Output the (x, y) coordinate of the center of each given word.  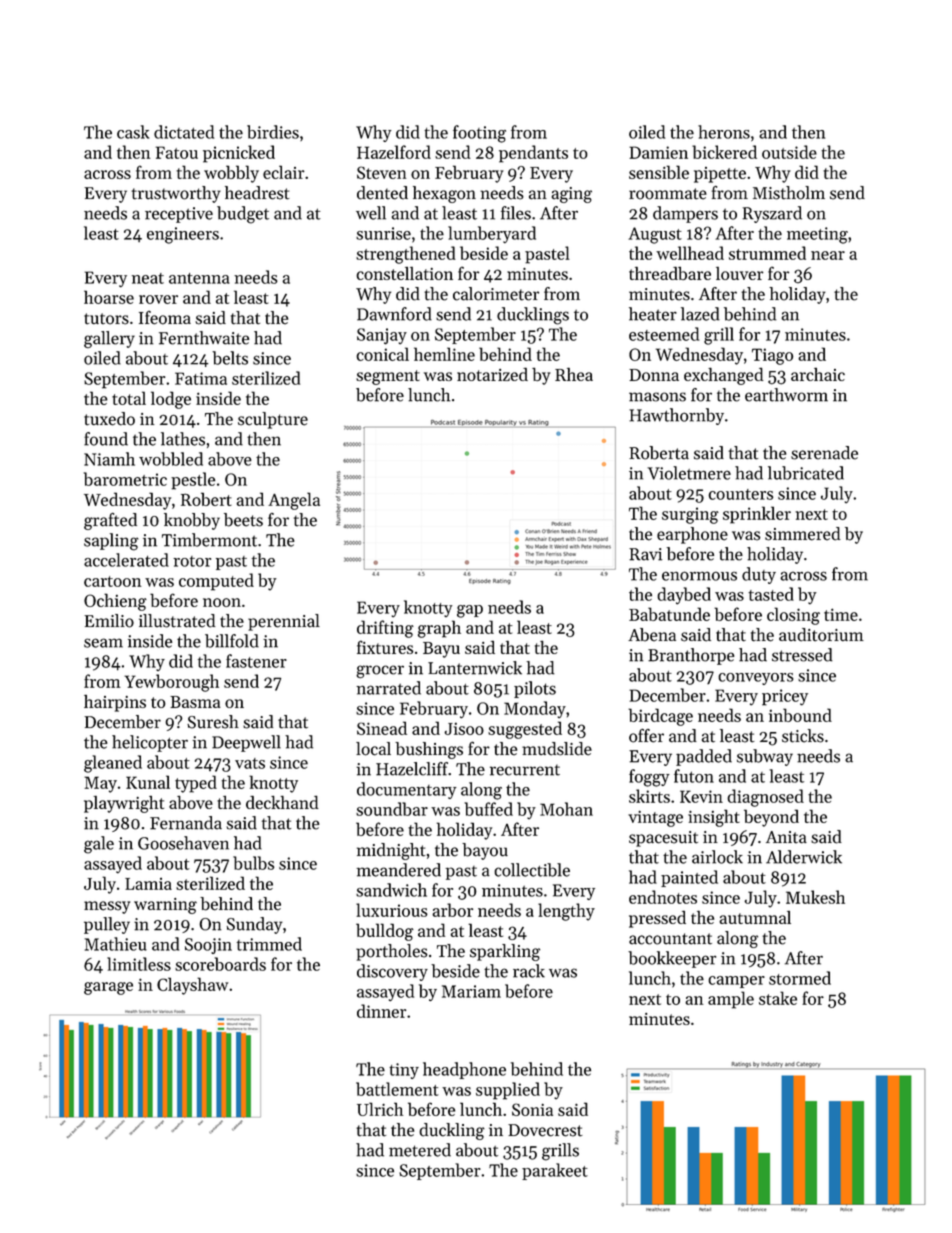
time (841, 614)
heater (653, 314)
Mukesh (815, 897)
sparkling (505, 952)
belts (230, 358)
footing (479, 134)
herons (724, 132)
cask (133, 132)
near (828, 255)
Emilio (109, 621)
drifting (385, 629)
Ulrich (380, 1109)
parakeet (555, 1171)
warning (165, 906)
